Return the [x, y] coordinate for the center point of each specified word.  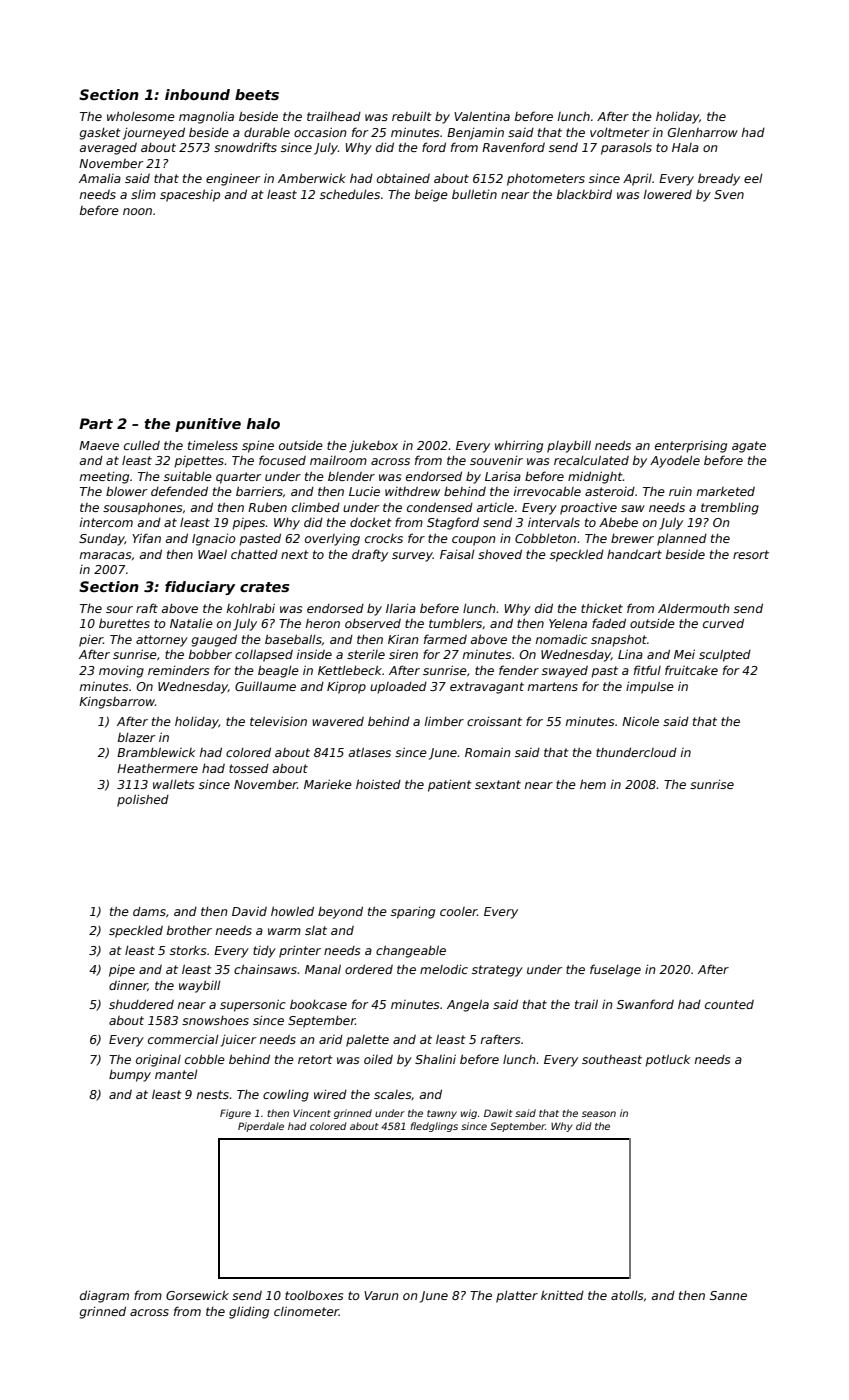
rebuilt [412, 116]
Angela [468, 1005]
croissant [494, 721]
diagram [104, 1296]
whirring [519, 446]
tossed [249, 768]
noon [137, 211]
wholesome [141, 116]
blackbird [584, 194]
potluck [668, 1060]
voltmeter [619, 132]
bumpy [130, 1076]
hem [593, 784]
